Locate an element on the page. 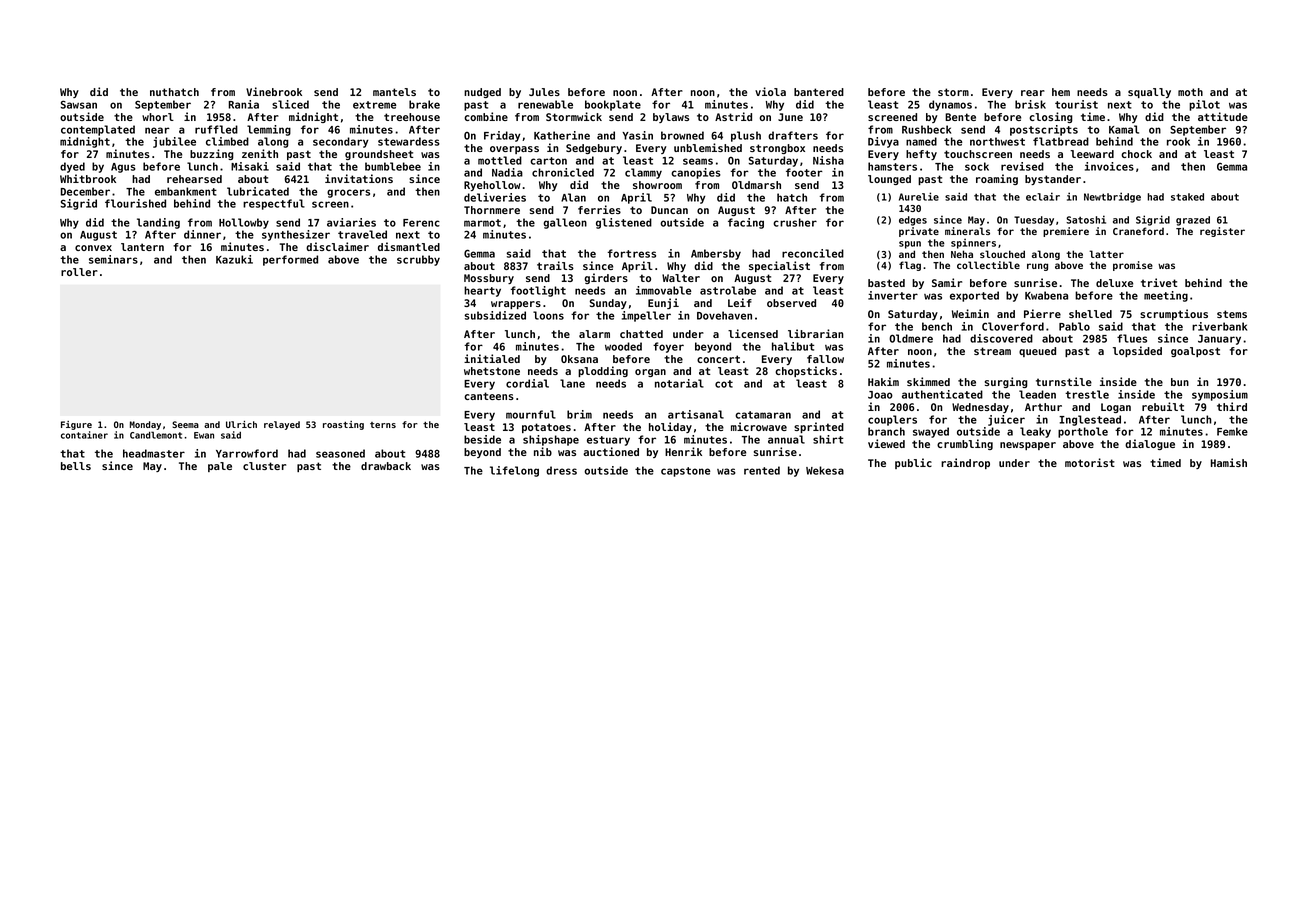  Sawsan is located at coordinates (79, 104).
